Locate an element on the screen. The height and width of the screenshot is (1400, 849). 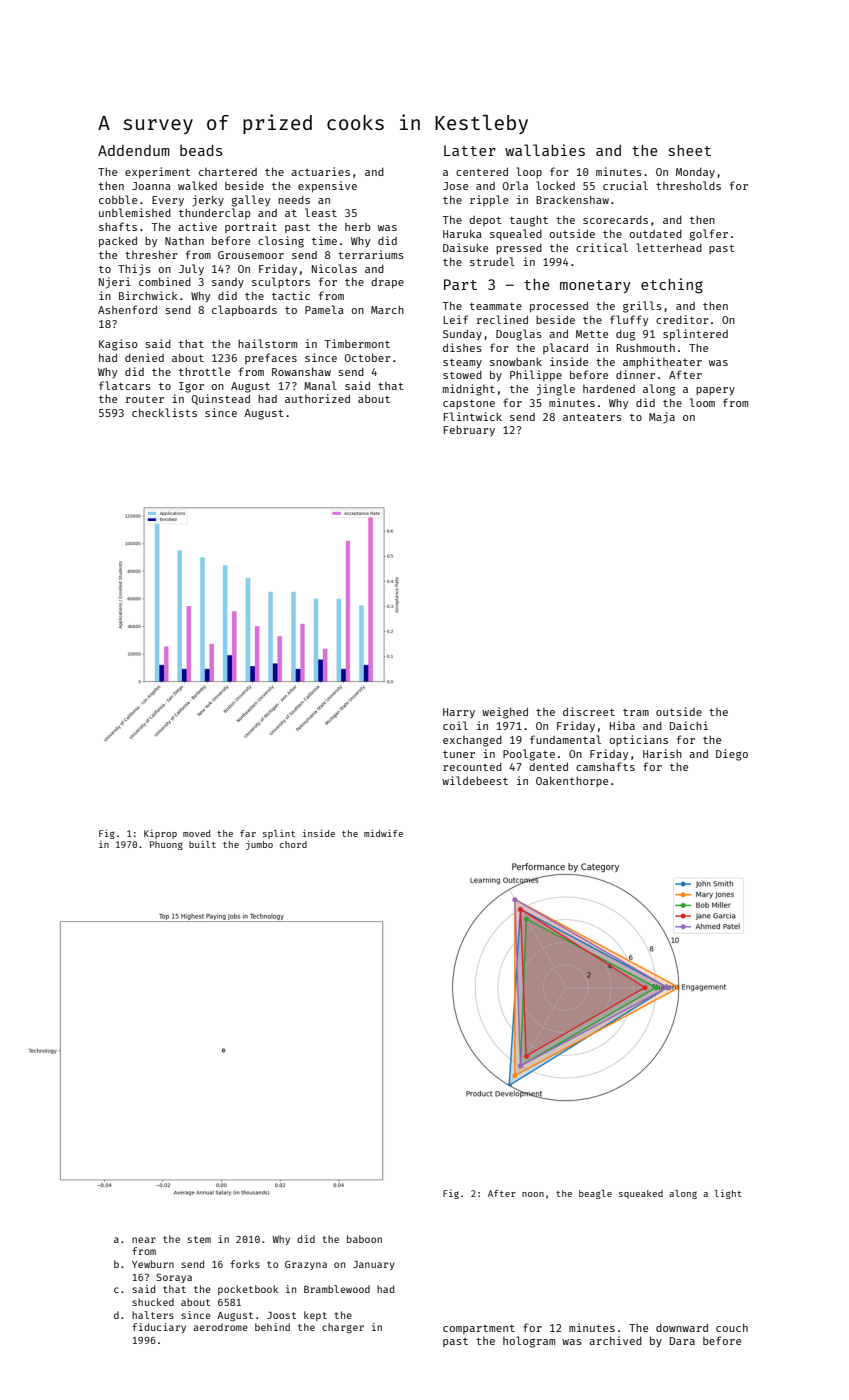
Poolgate is located at coordinates (529, 755).
